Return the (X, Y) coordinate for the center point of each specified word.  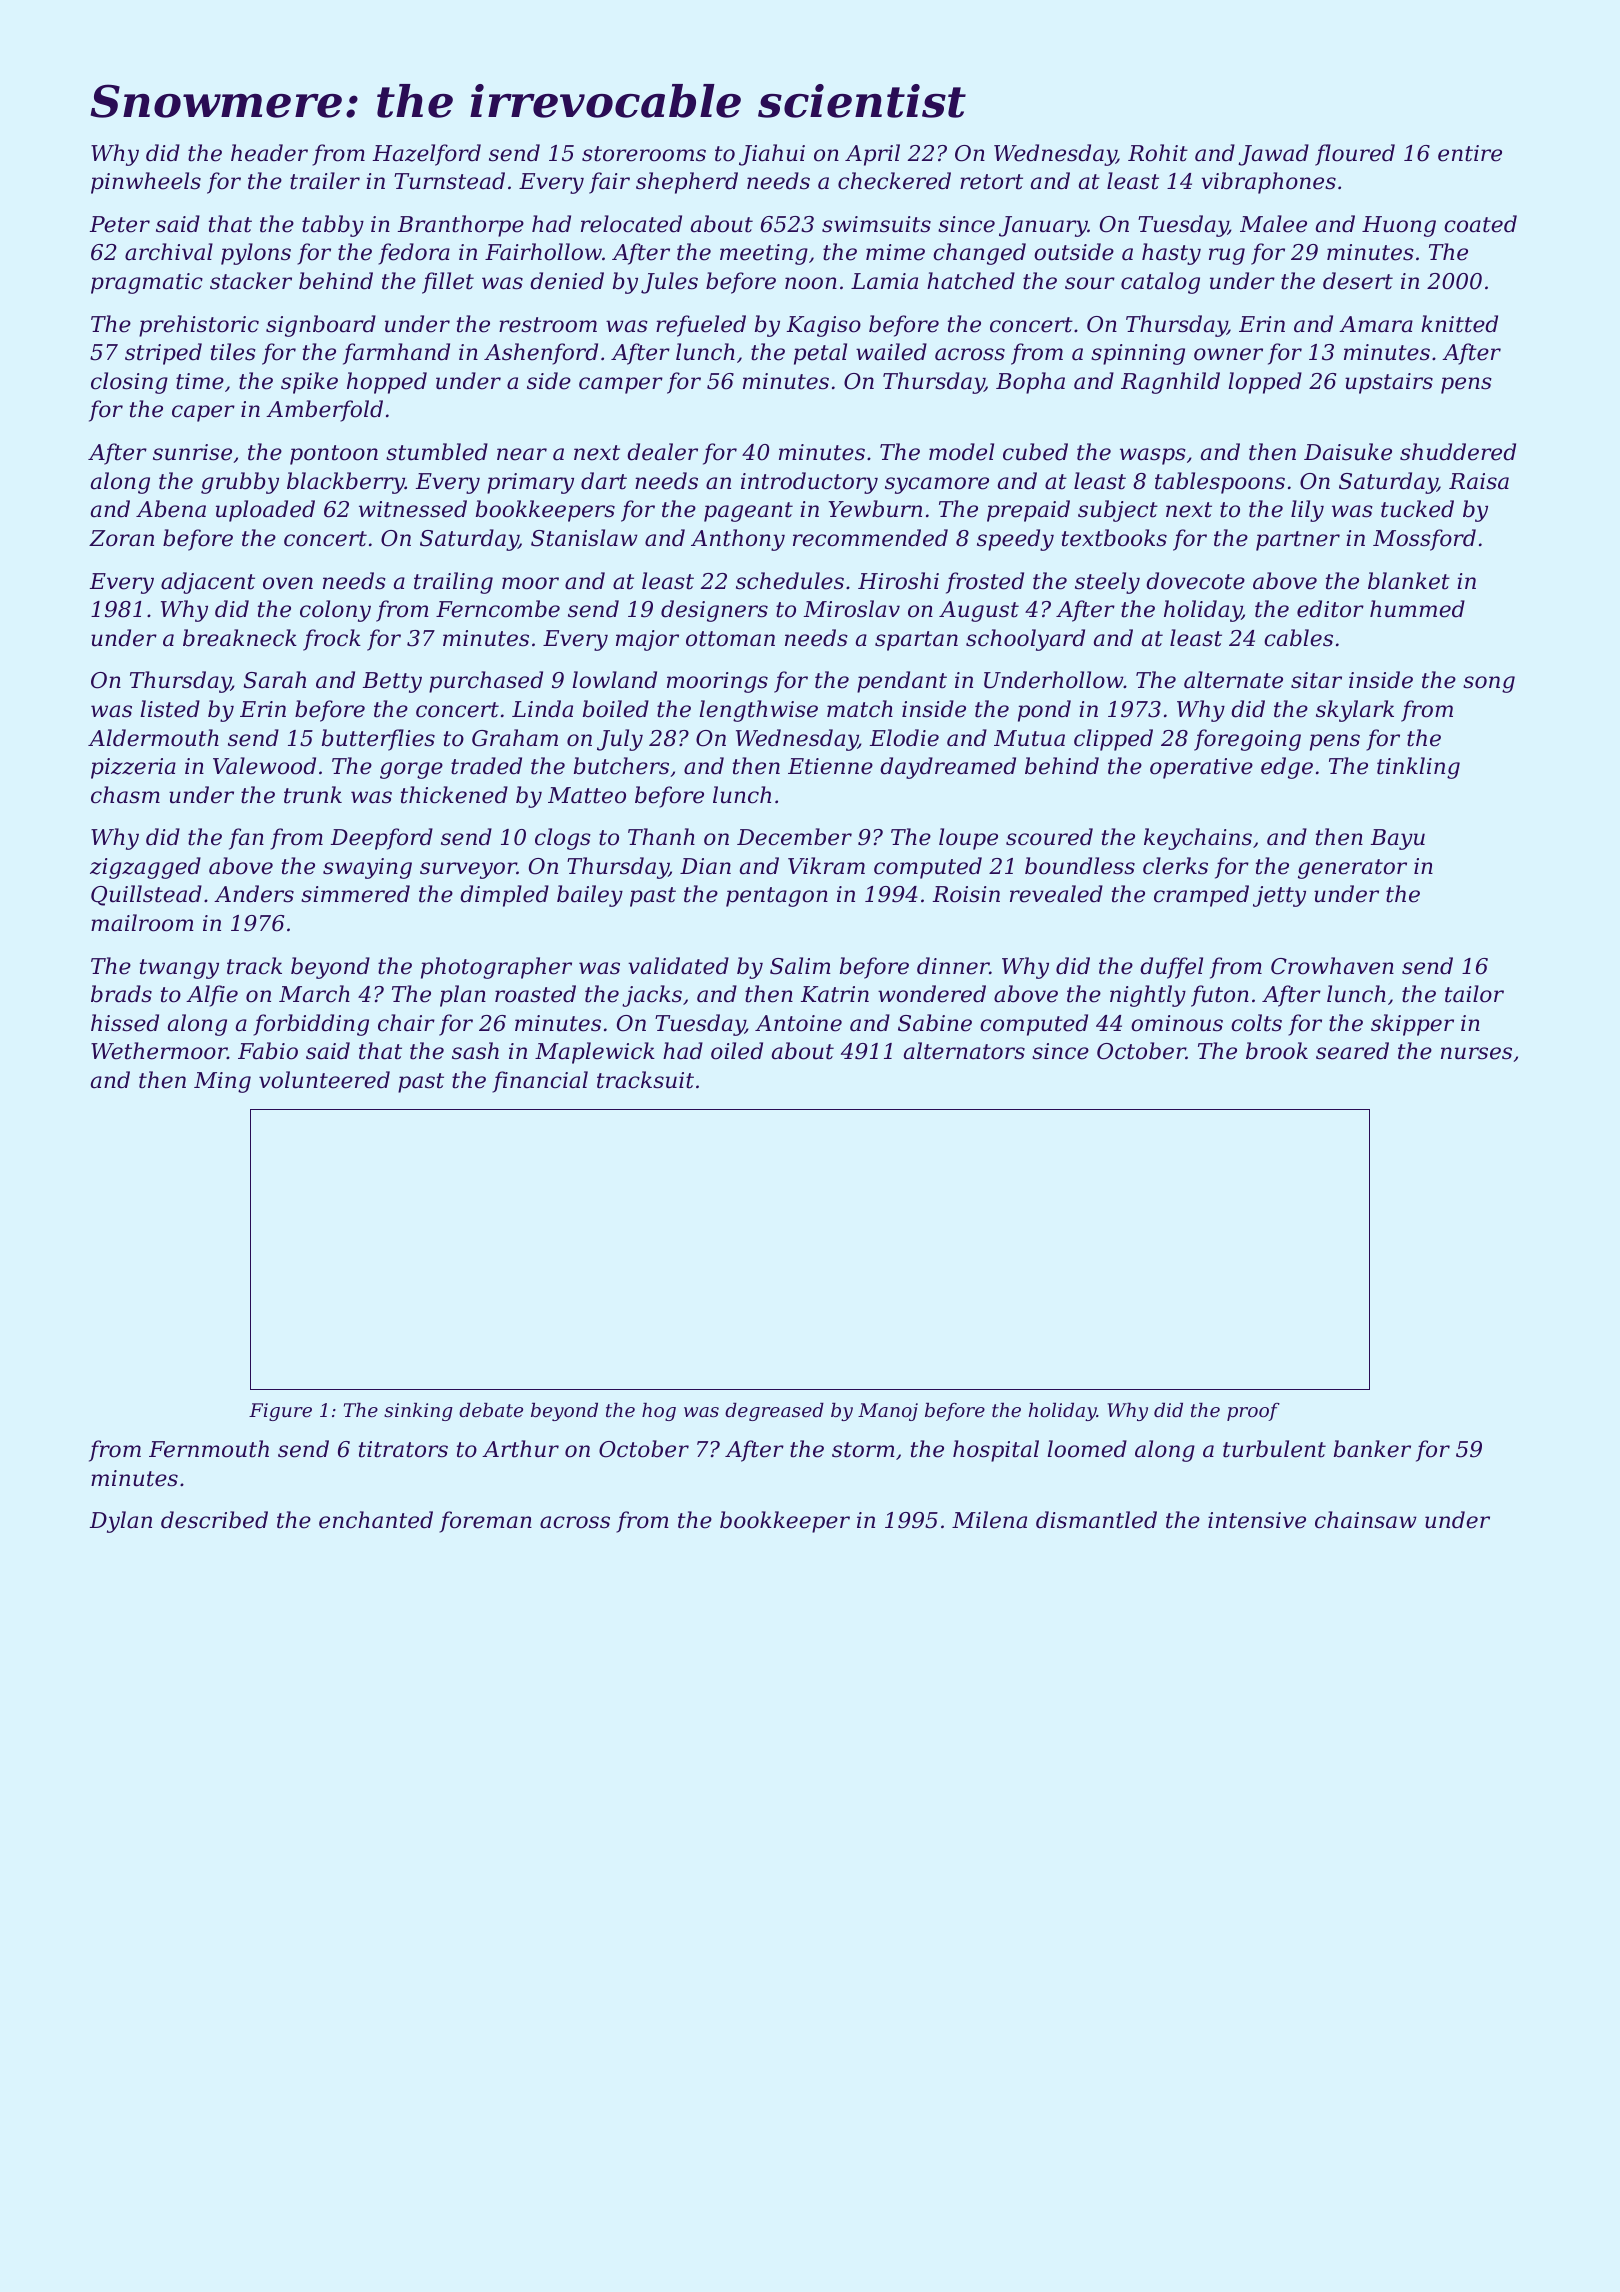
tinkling (1418, 768)
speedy (1015, 540)
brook (1277, 1051)
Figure (280, 1412)
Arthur (520, 1449)
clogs (563, 839)
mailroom (142, 923)
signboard (321, 326)
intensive (1257, 1520)
